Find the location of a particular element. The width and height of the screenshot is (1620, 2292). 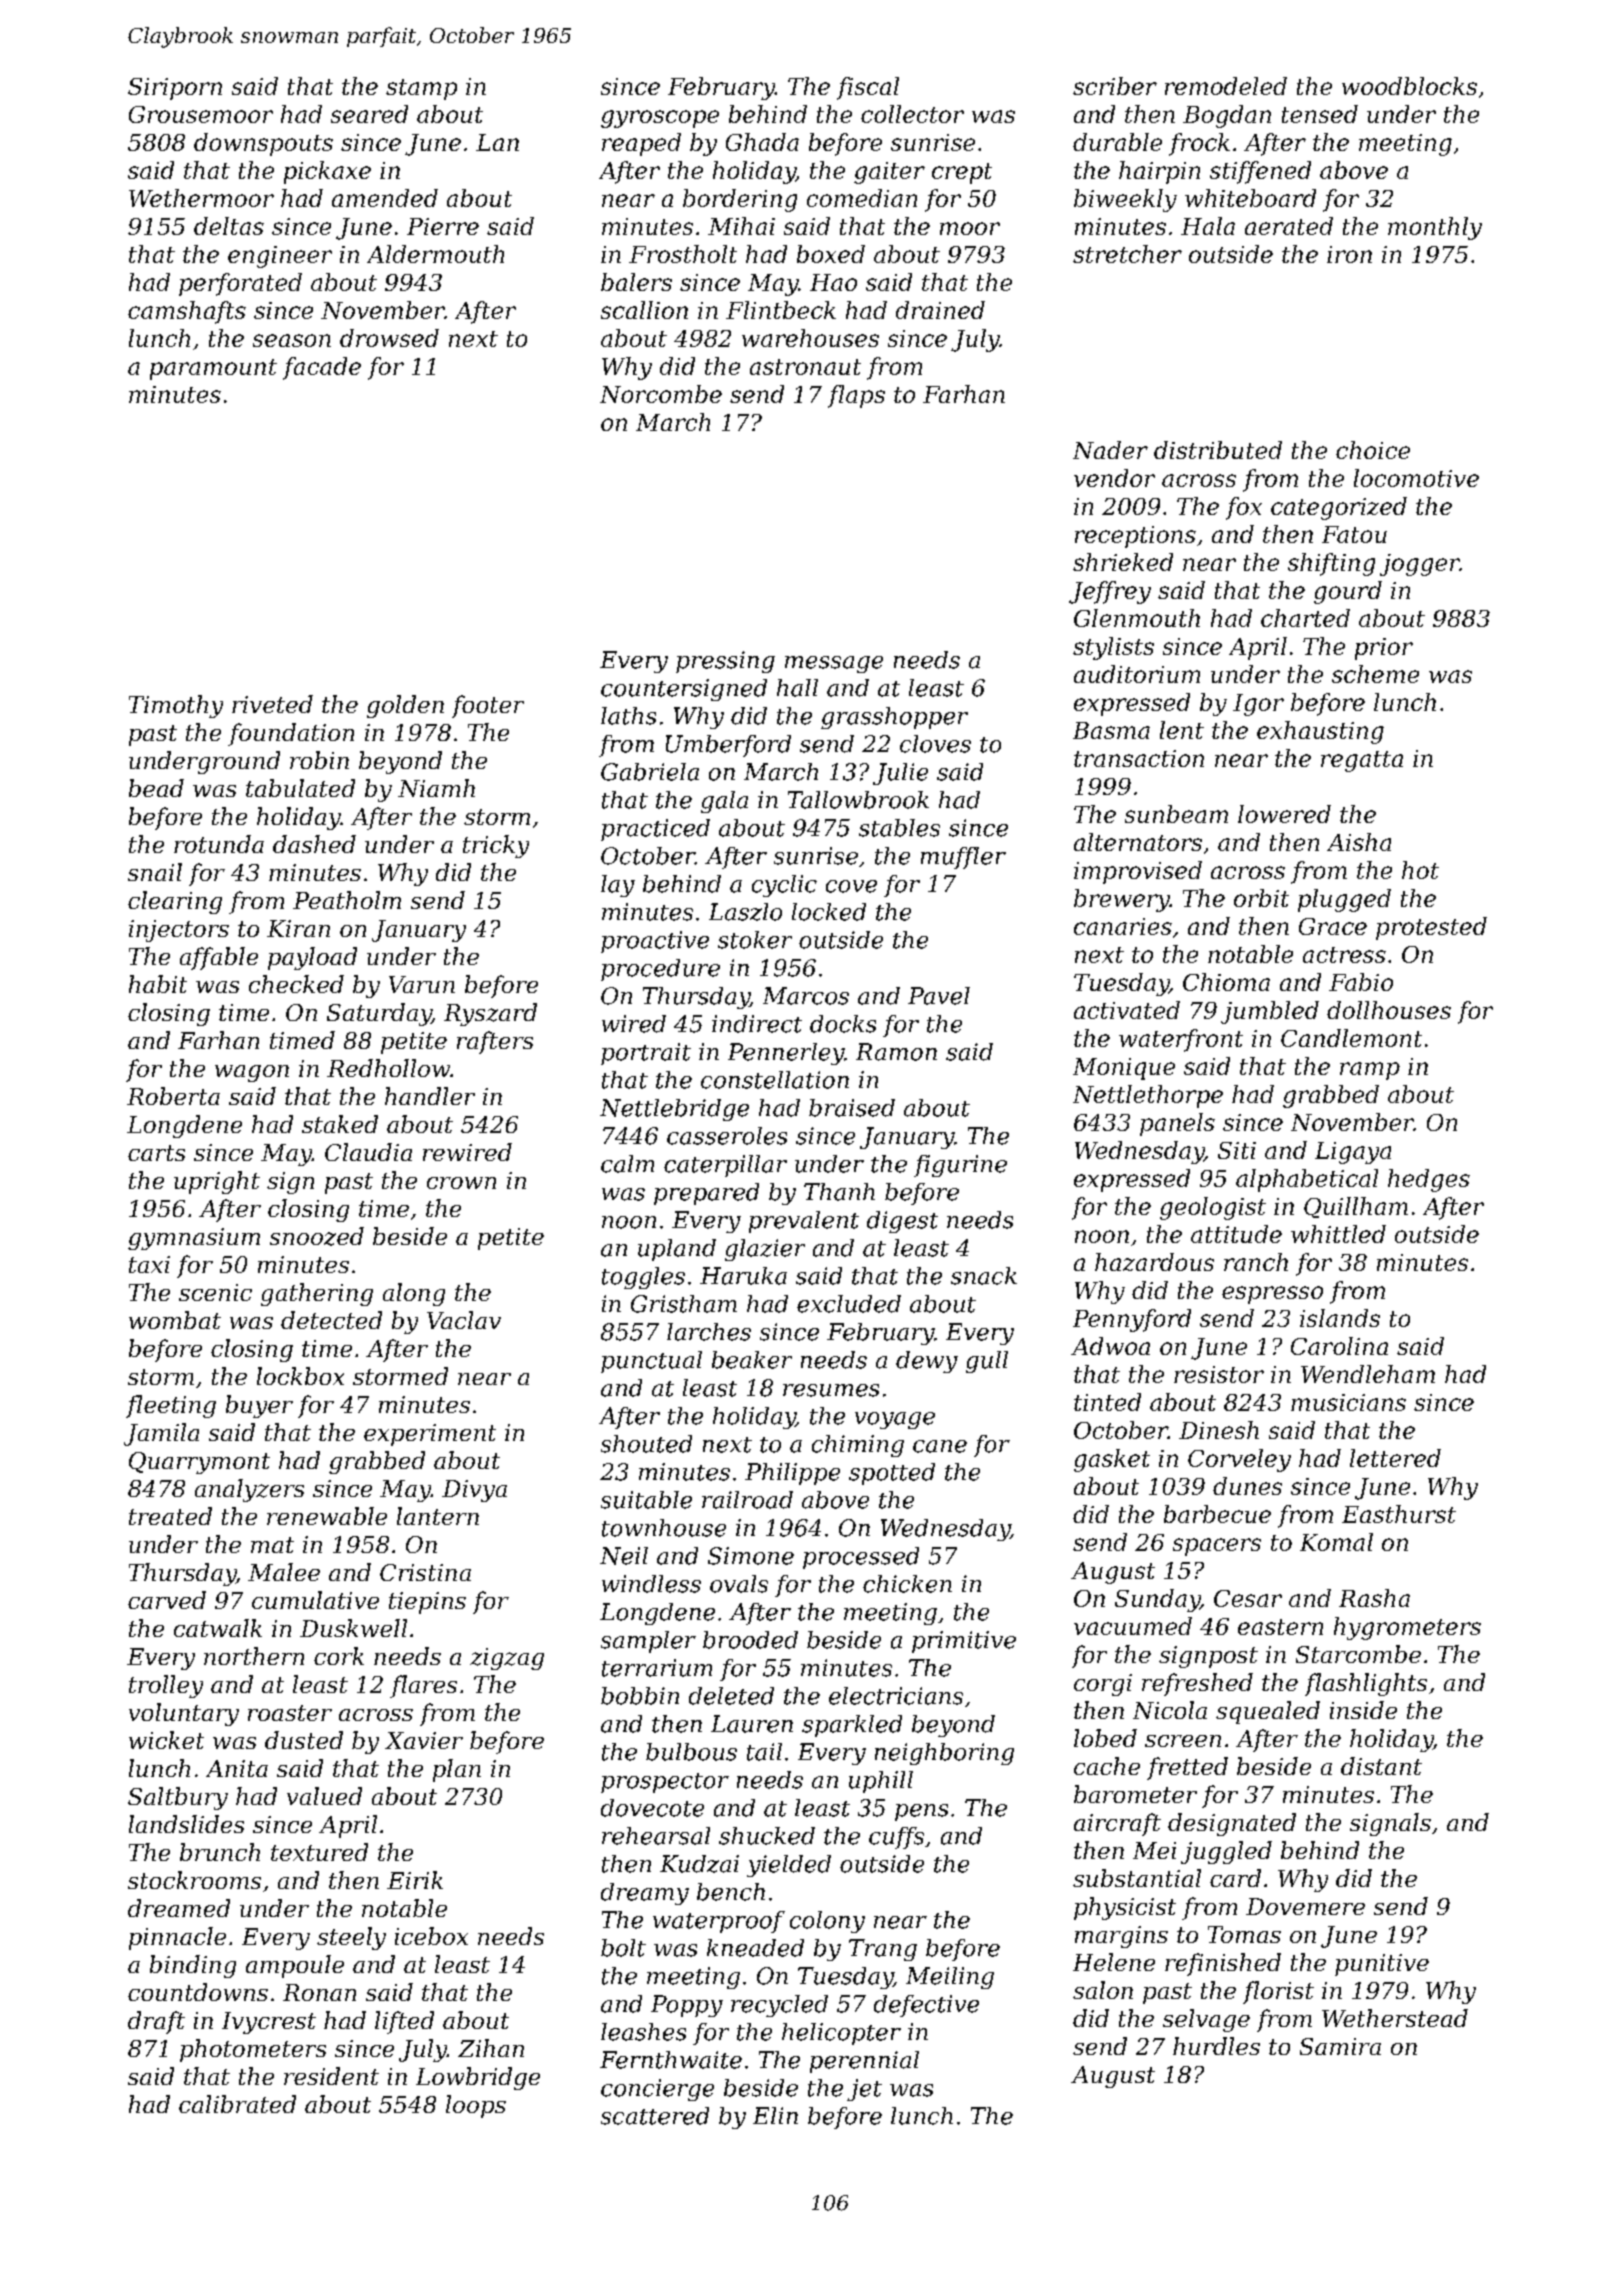

tiepins is located at coordinates (427, 1603).
